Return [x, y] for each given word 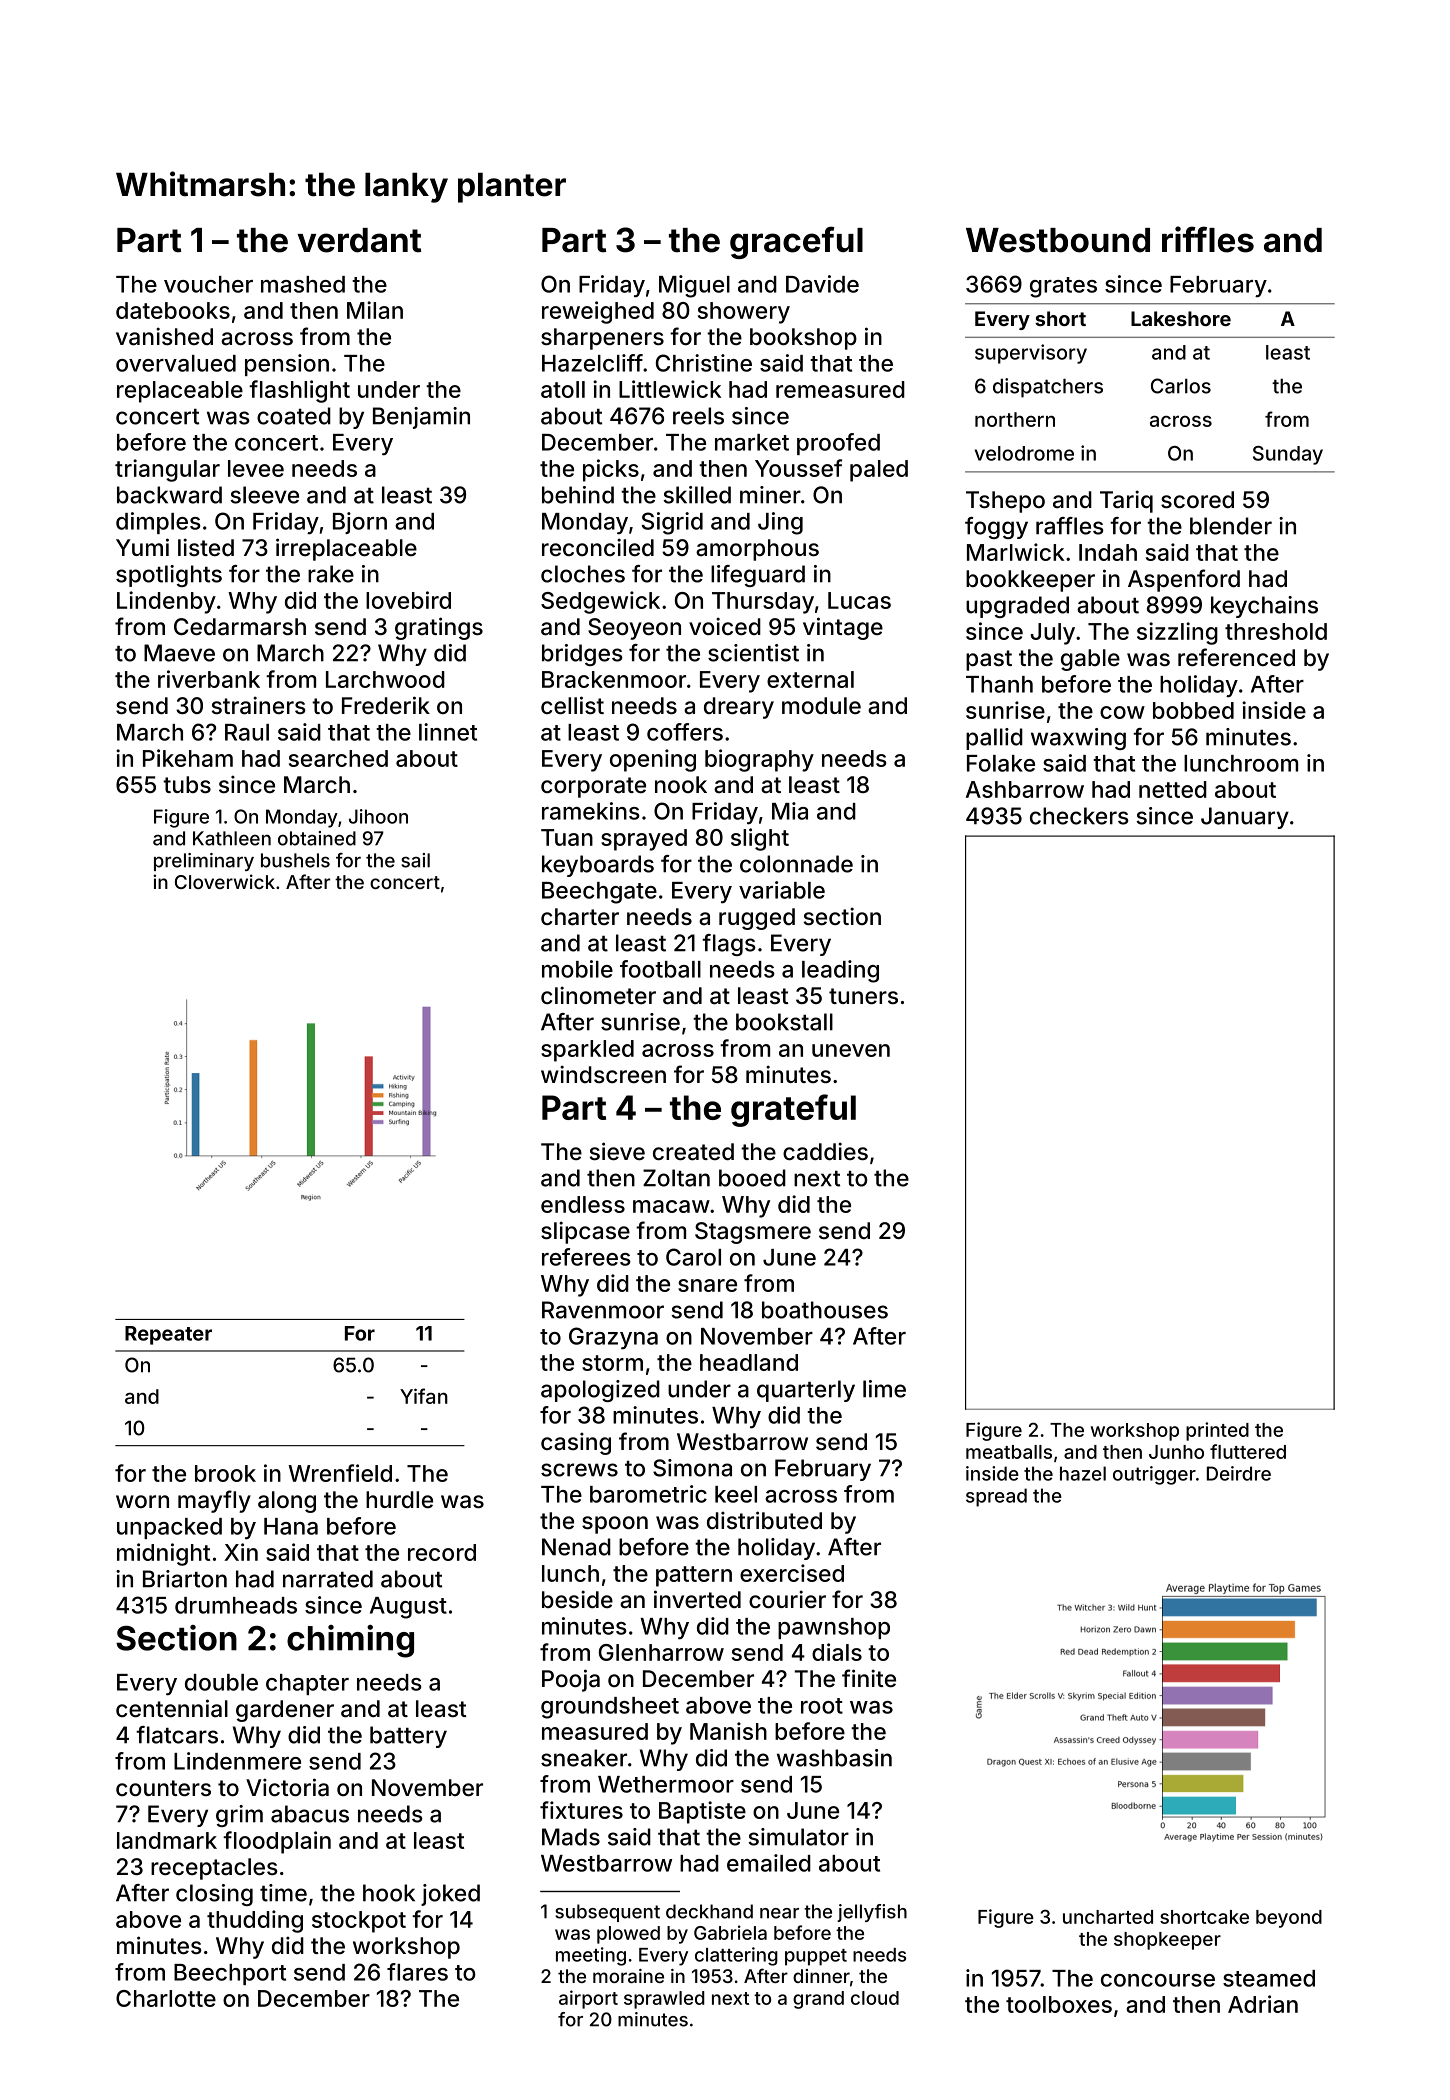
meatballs [1009, 1452]
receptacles [214, 1869]
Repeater [168, 1335]
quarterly [806, 1391]
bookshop [803, 339]
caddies [825, 1151]
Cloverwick [225, 881]
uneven [851, 1050]
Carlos [1181, 386]
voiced [725, 626]
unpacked [169, 1528]
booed [752, 1178]
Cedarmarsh [240, 627]
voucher [208, 284]
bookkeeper [1030, 581]
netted [1173, 789]
